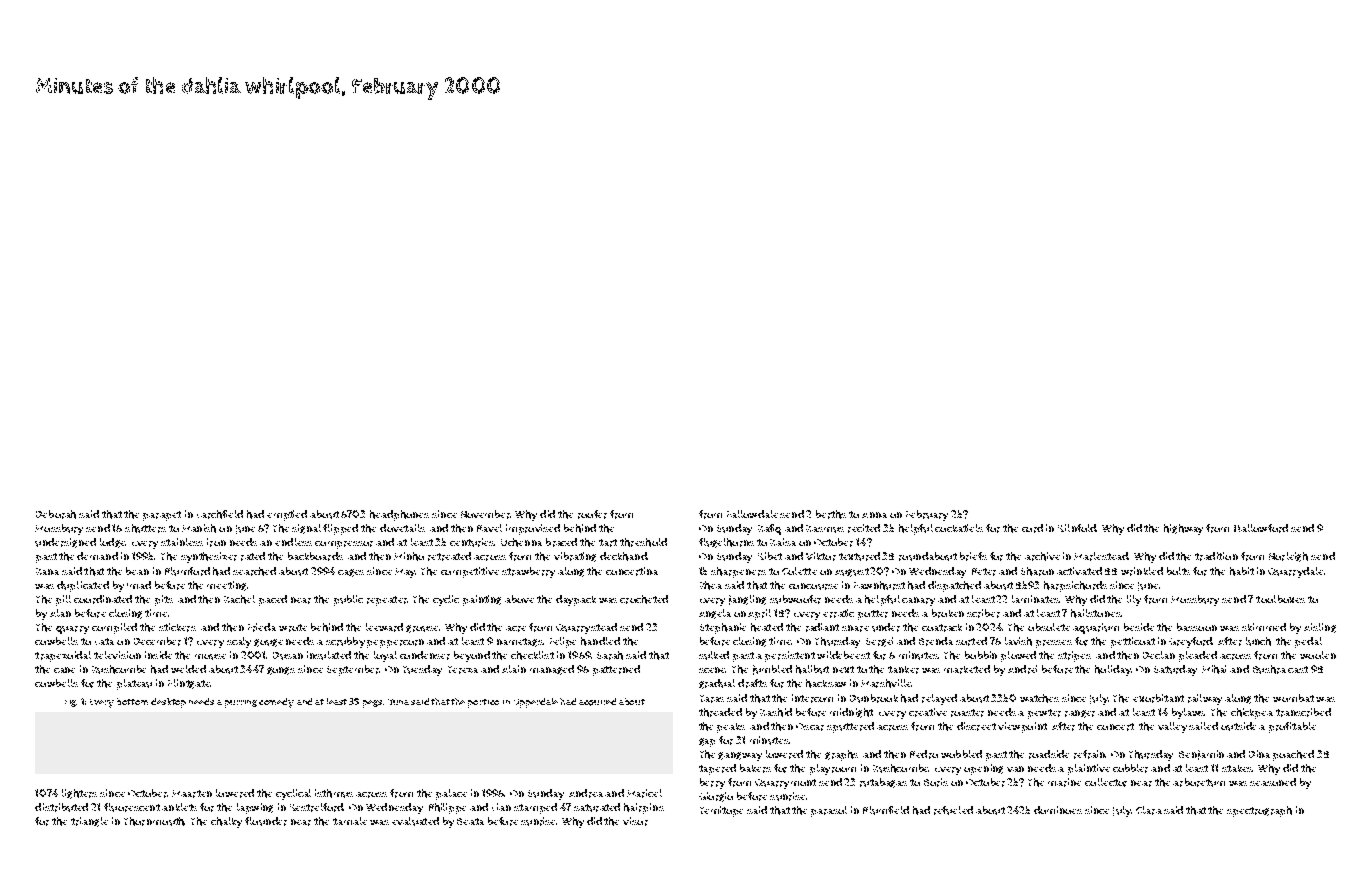  Describe the element at coordinates (586, 793) in the page. I see `Andrea` at that location.
